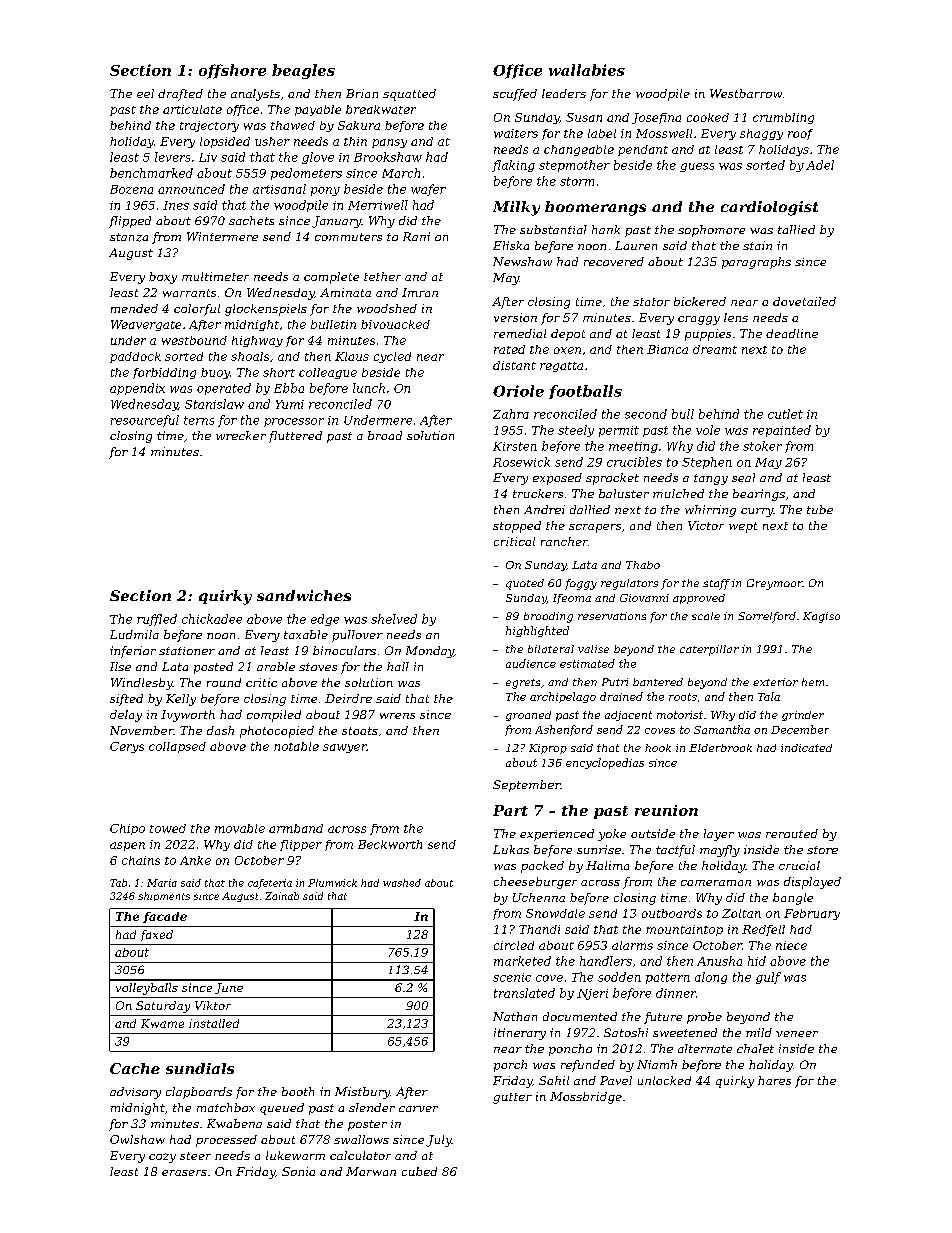 Image resolution: width=952 pixels, height=1233 pixels. Describe the element at coordinates (515, 95) in the screenshot. I see `scuffed` at that location.
